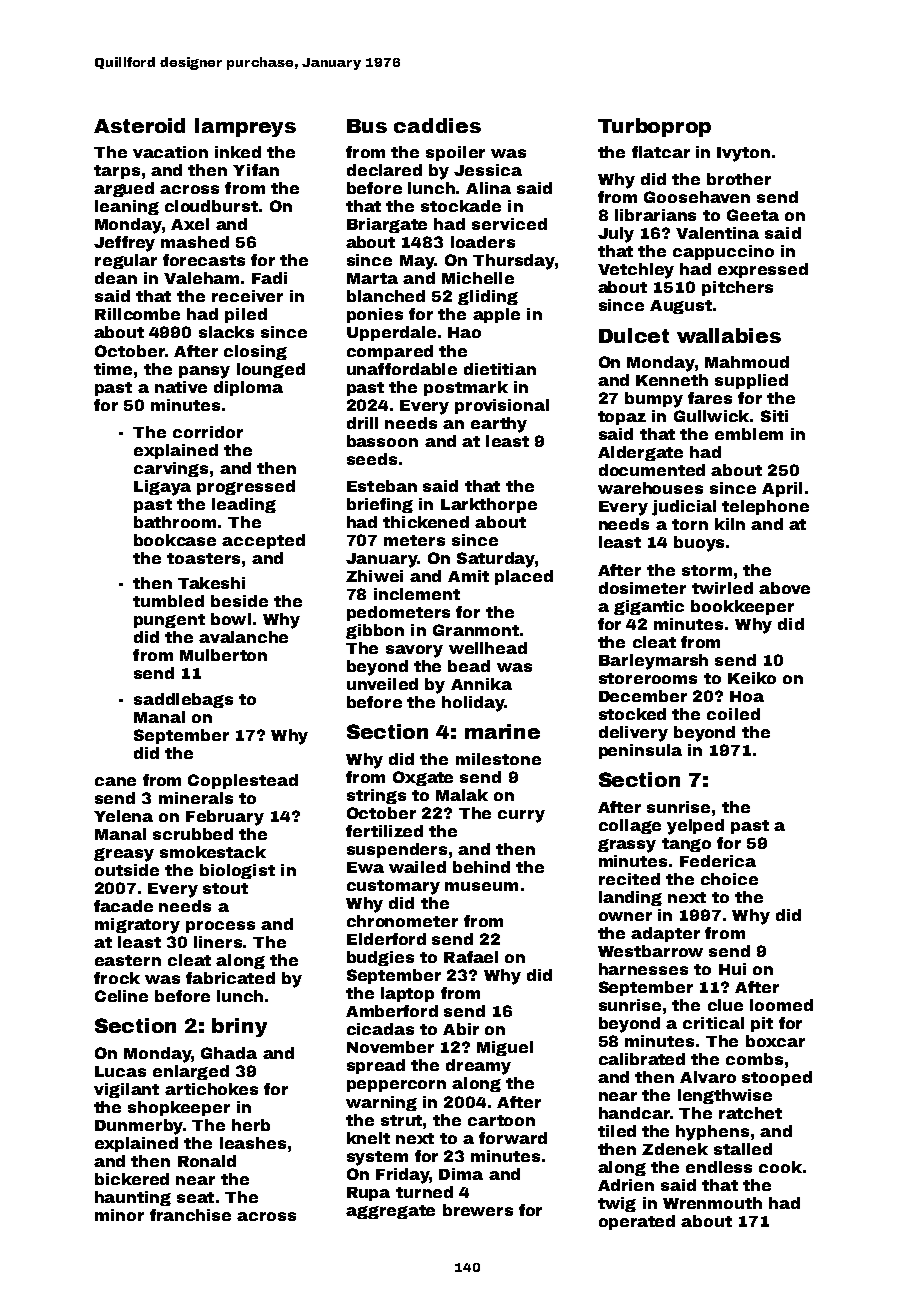  What do you see at coordinates (384, 170) in the document?
I see `declared` at bounding box center [384, 170].
